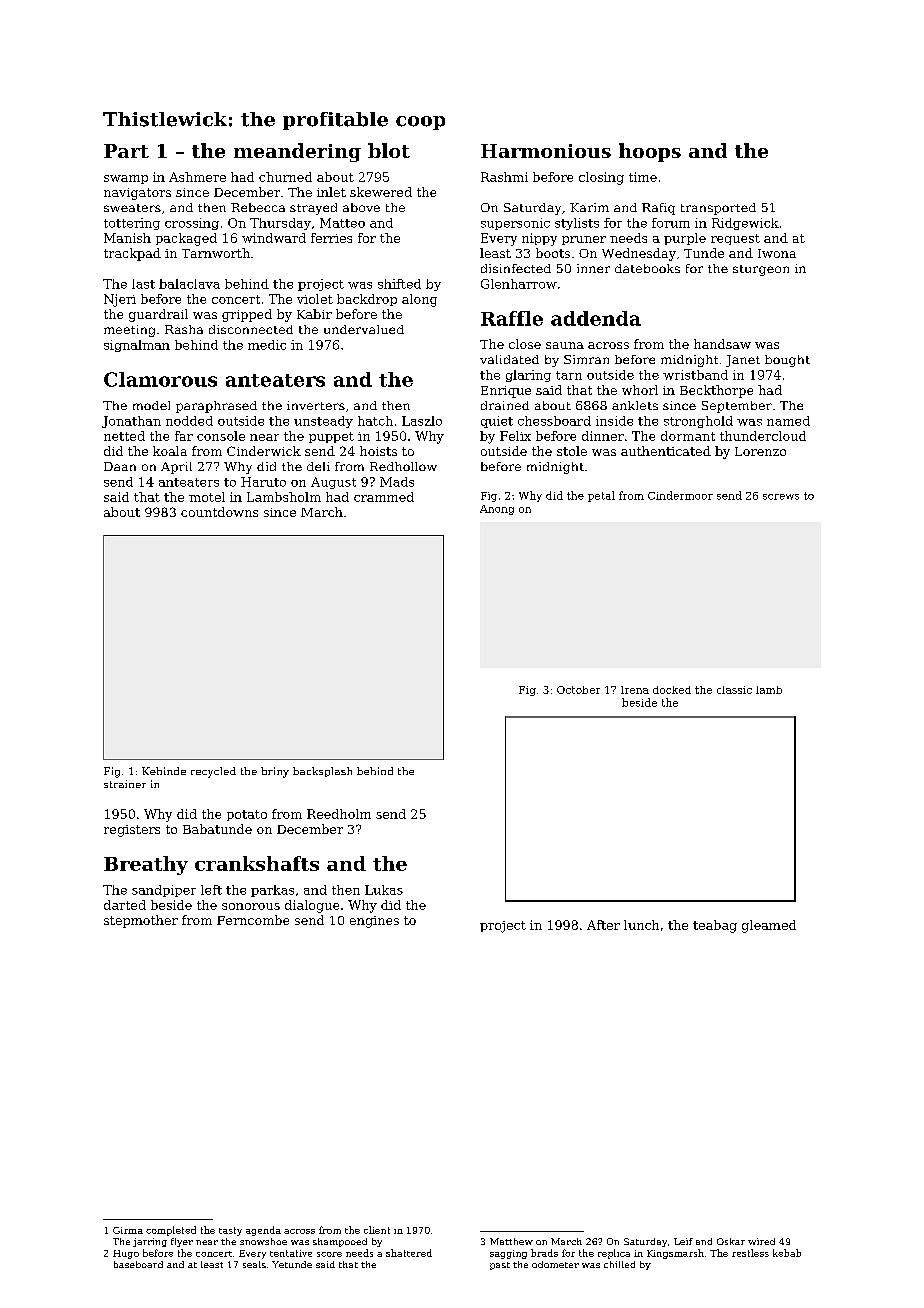 The width and height of the screenshot is (924, 1308). What do you see at coordinates (186, 239) in the screenshot?
I see `packaged` at bounding box center [186, 239].
